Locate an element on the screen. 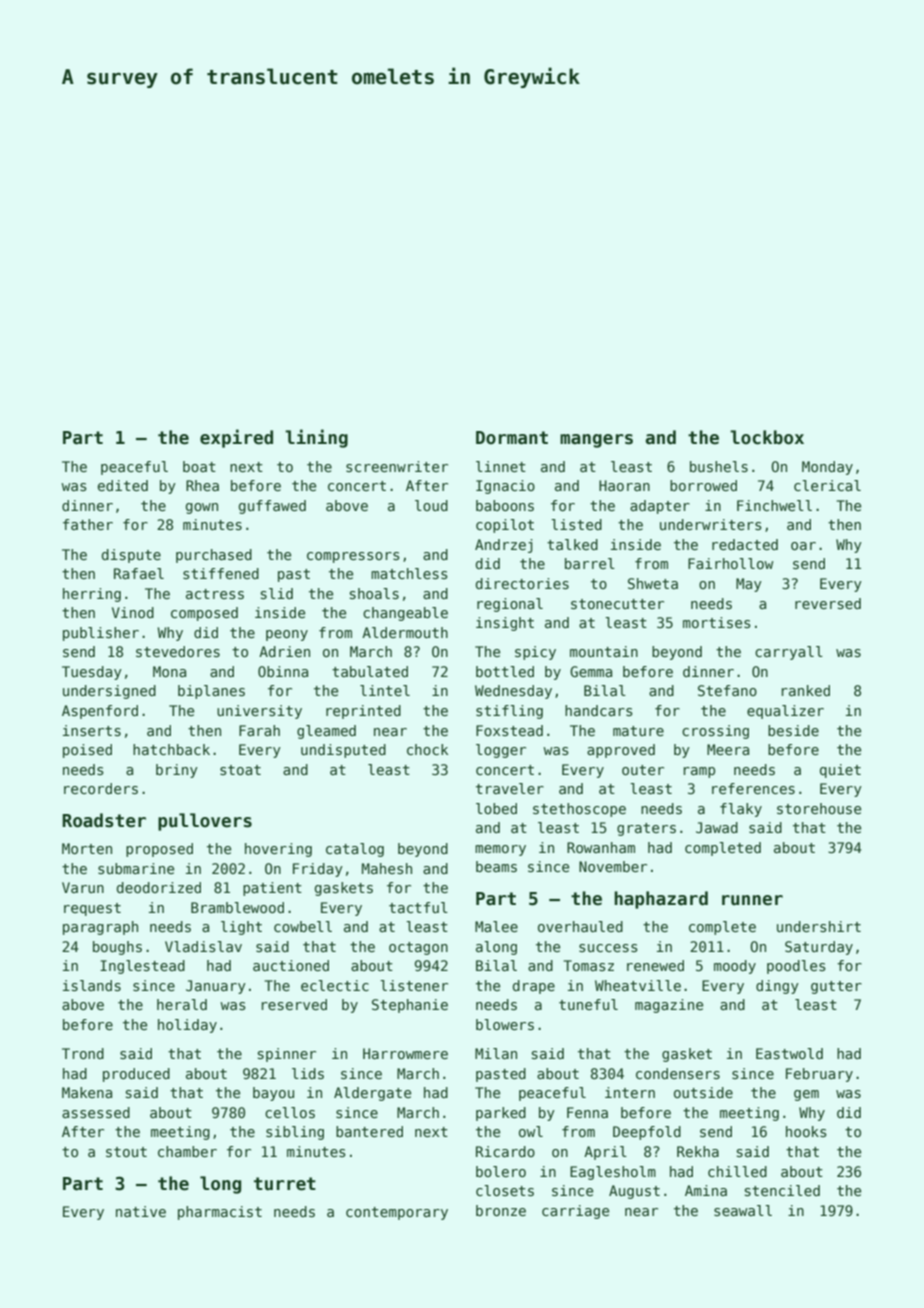 The image size is (924, 1308). boughs is located at coordinates (117, 948).
